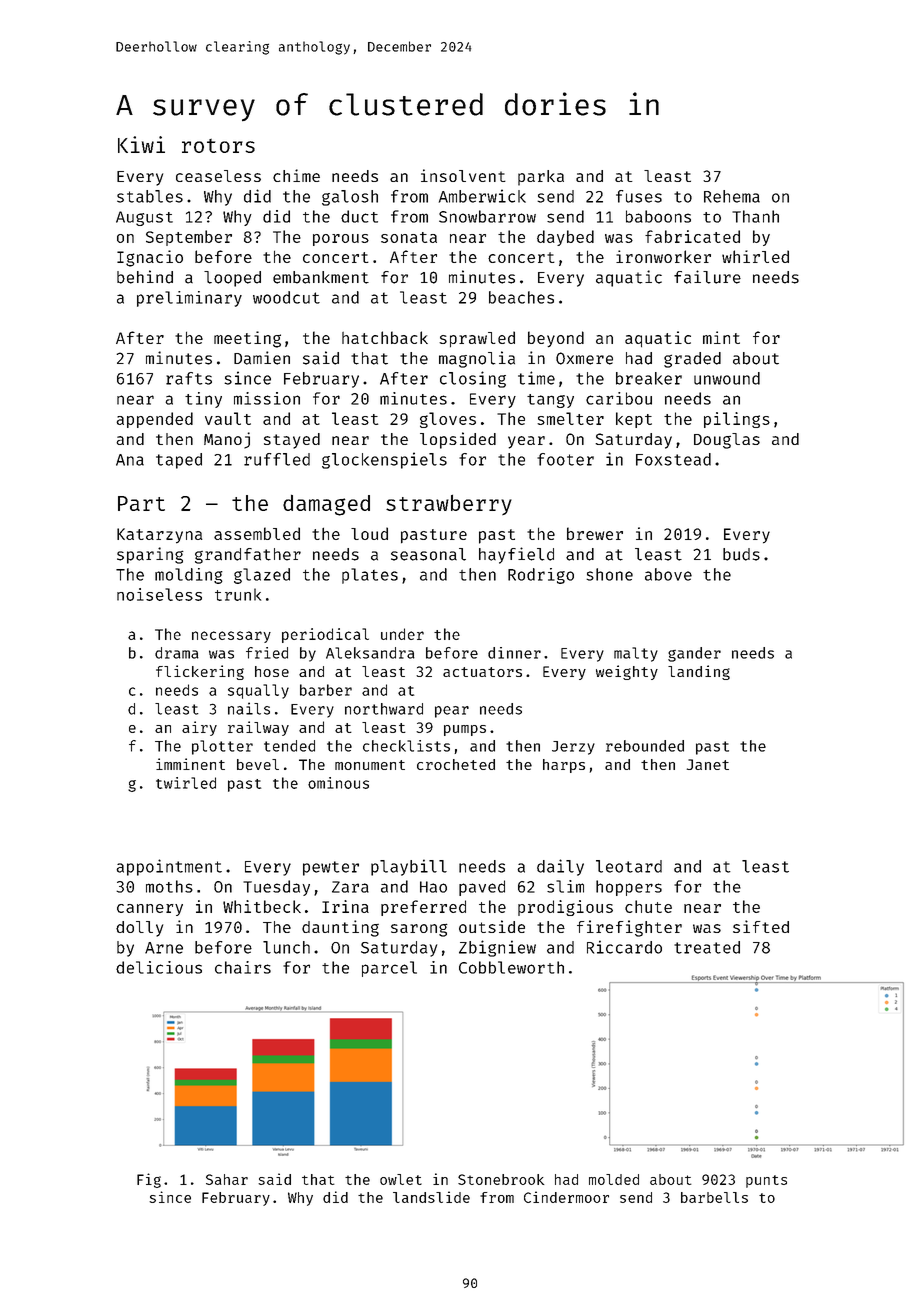 The width and height of the screenshot is (924, 1308). Describe the element at coordinates (289, 746) in the screenshot. I see `tended` at that location.
